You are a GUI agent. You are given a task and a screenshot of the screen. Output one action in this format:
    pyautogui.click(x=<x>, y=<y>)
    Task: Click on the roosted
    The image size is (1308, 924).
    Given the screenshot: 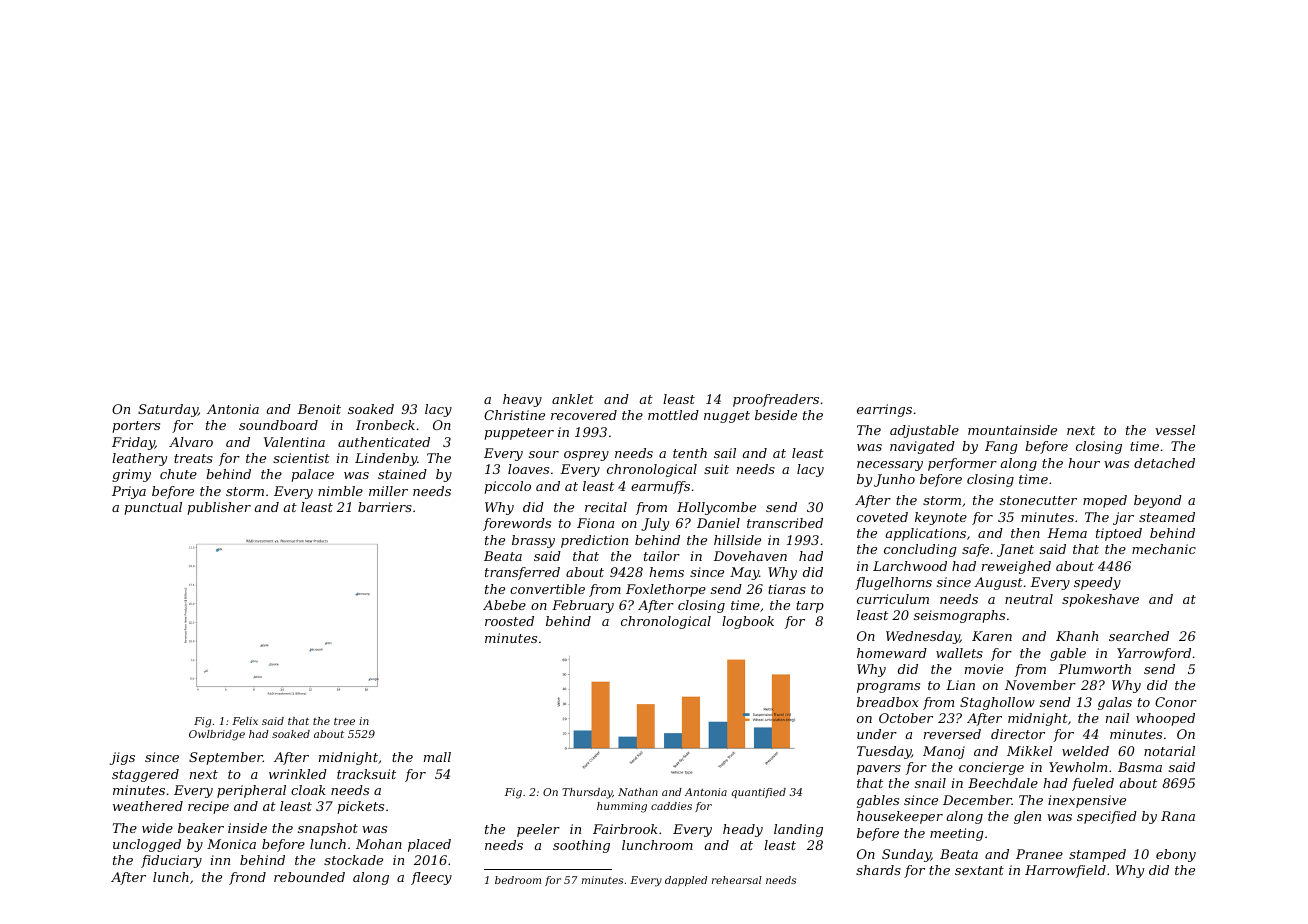 What is the action you would take?
    pyautogui.click(x=509, y=621)
